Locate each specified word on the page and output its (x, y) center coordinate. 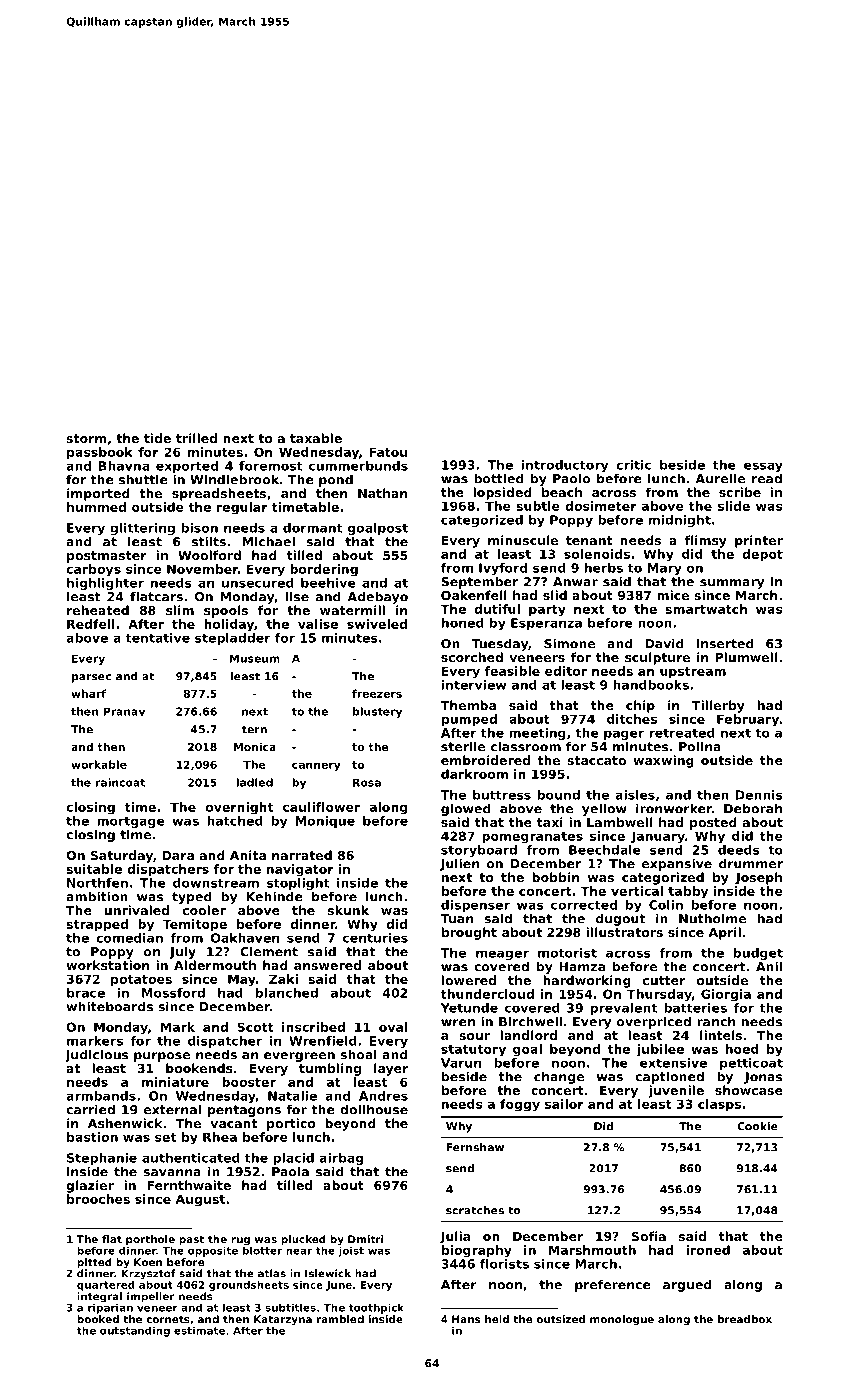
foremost (271, 466)
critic (633, 465)
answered (327, 965)
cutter (664, 980)
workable (99, 764)
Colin (666, 905)
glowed (466, 809)
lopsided (502, 493)
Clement (269, 951)
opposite (213, 1252)
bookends (199, 1068)
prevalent (624, 1009)
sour (474, 1036)
